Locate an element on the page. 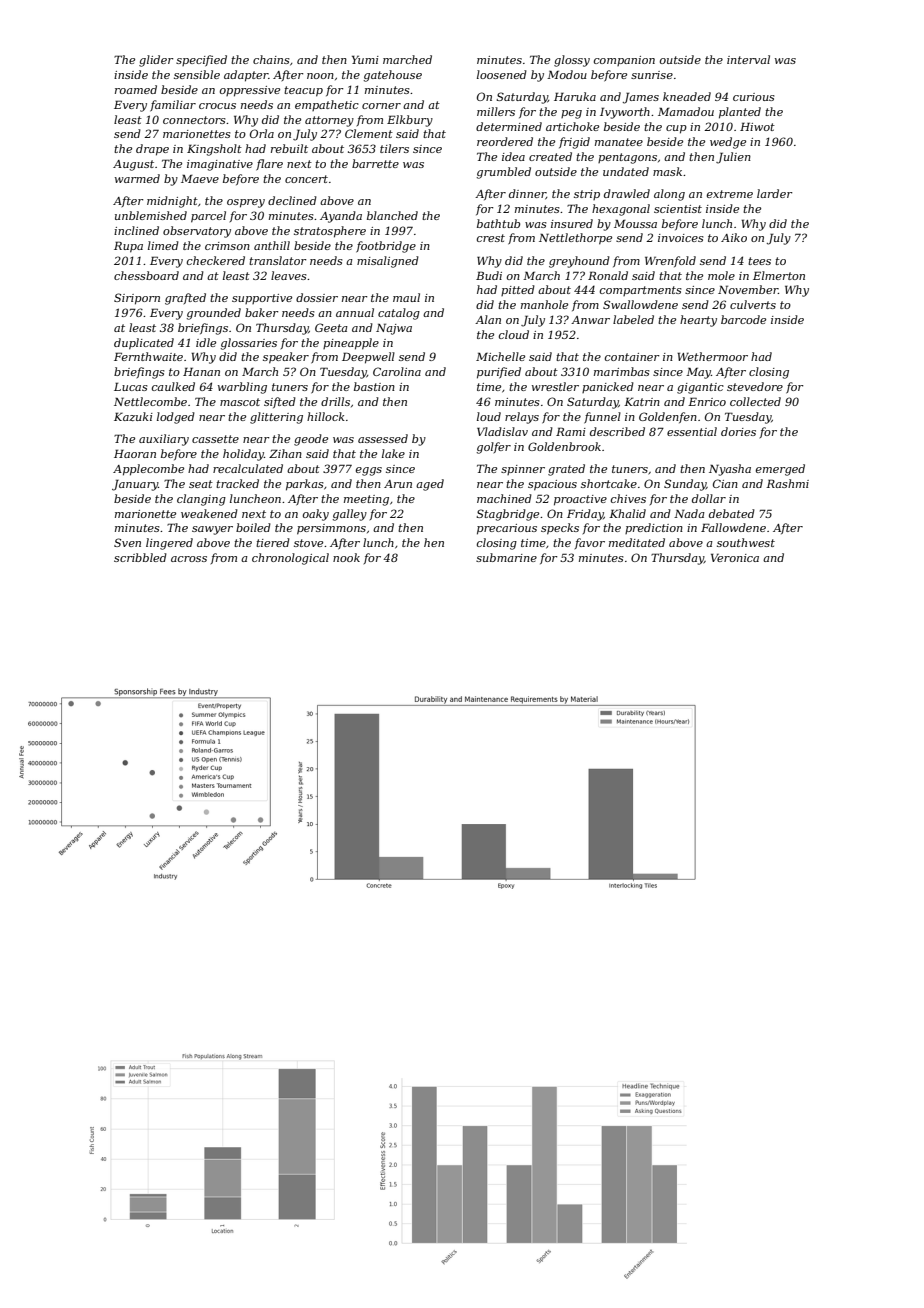 Image resolution: width=924 pixels, height=1308 pixels. Applecombe is located at coordinates (148, 470).
